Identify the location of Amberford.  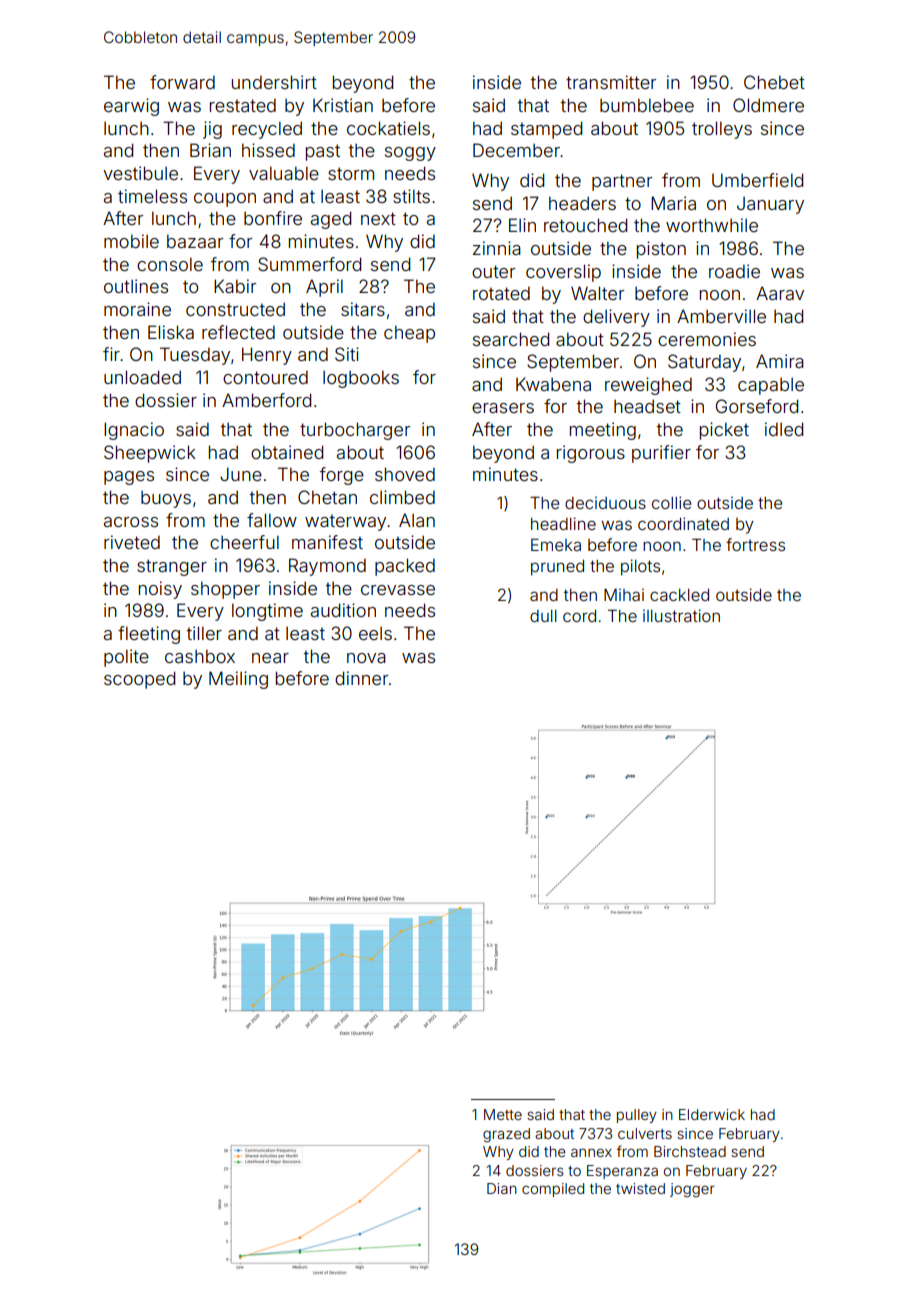
(266, 400).
